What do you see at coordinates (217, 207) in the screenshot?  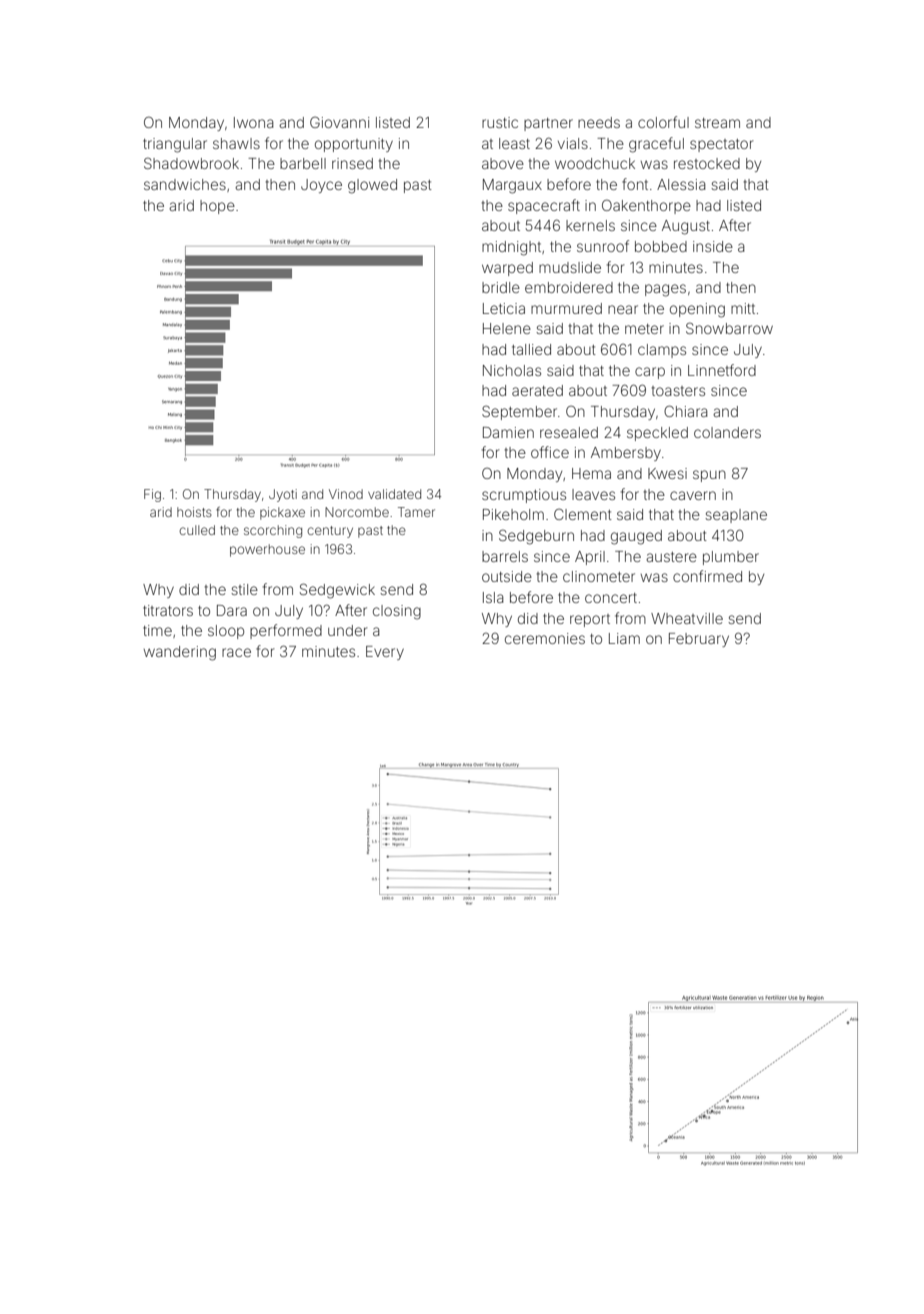 I see `hope` at bounding box center [217, 207].
